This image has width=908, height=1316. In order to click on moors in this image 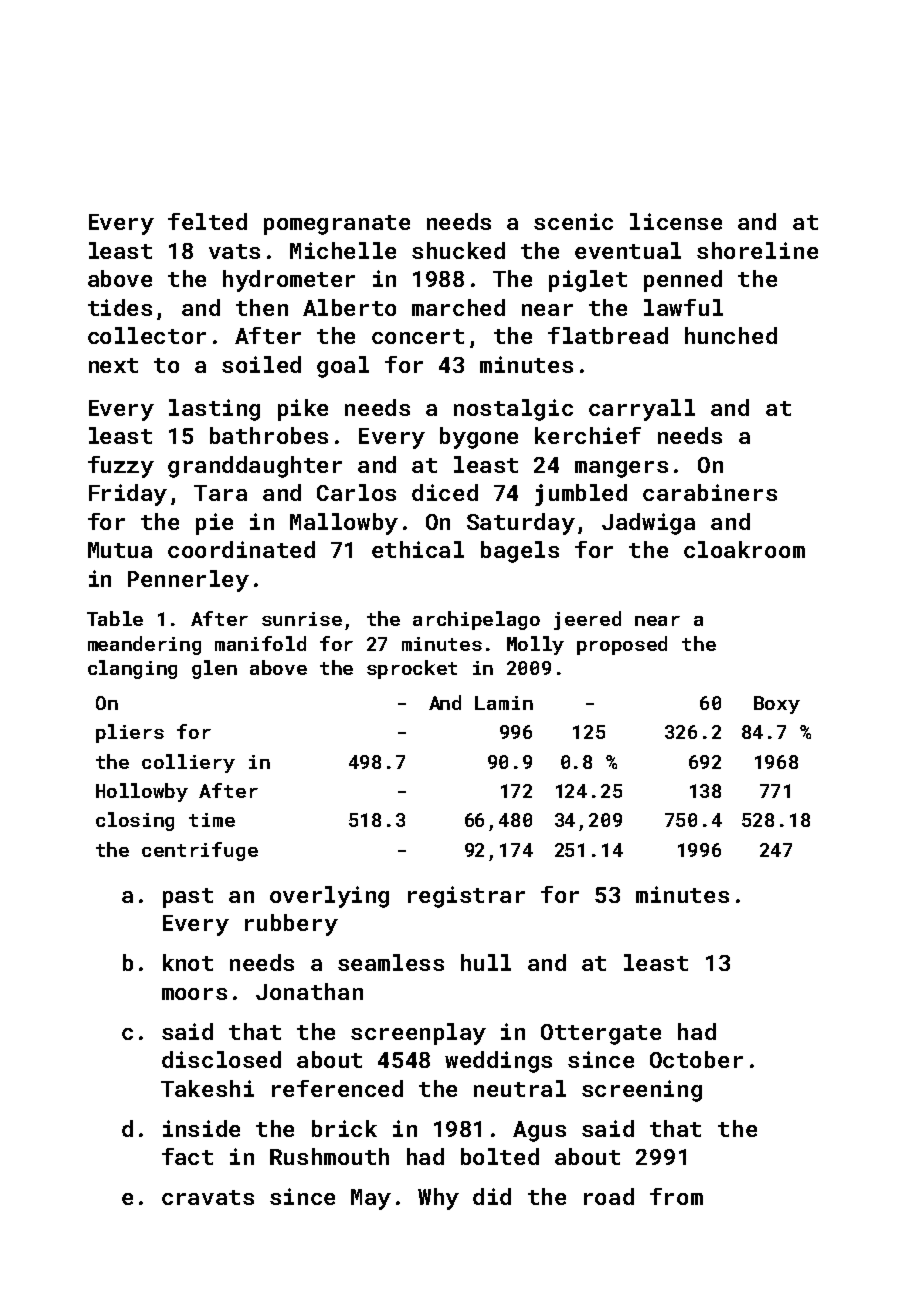, I will do `click(194, 994)`.
